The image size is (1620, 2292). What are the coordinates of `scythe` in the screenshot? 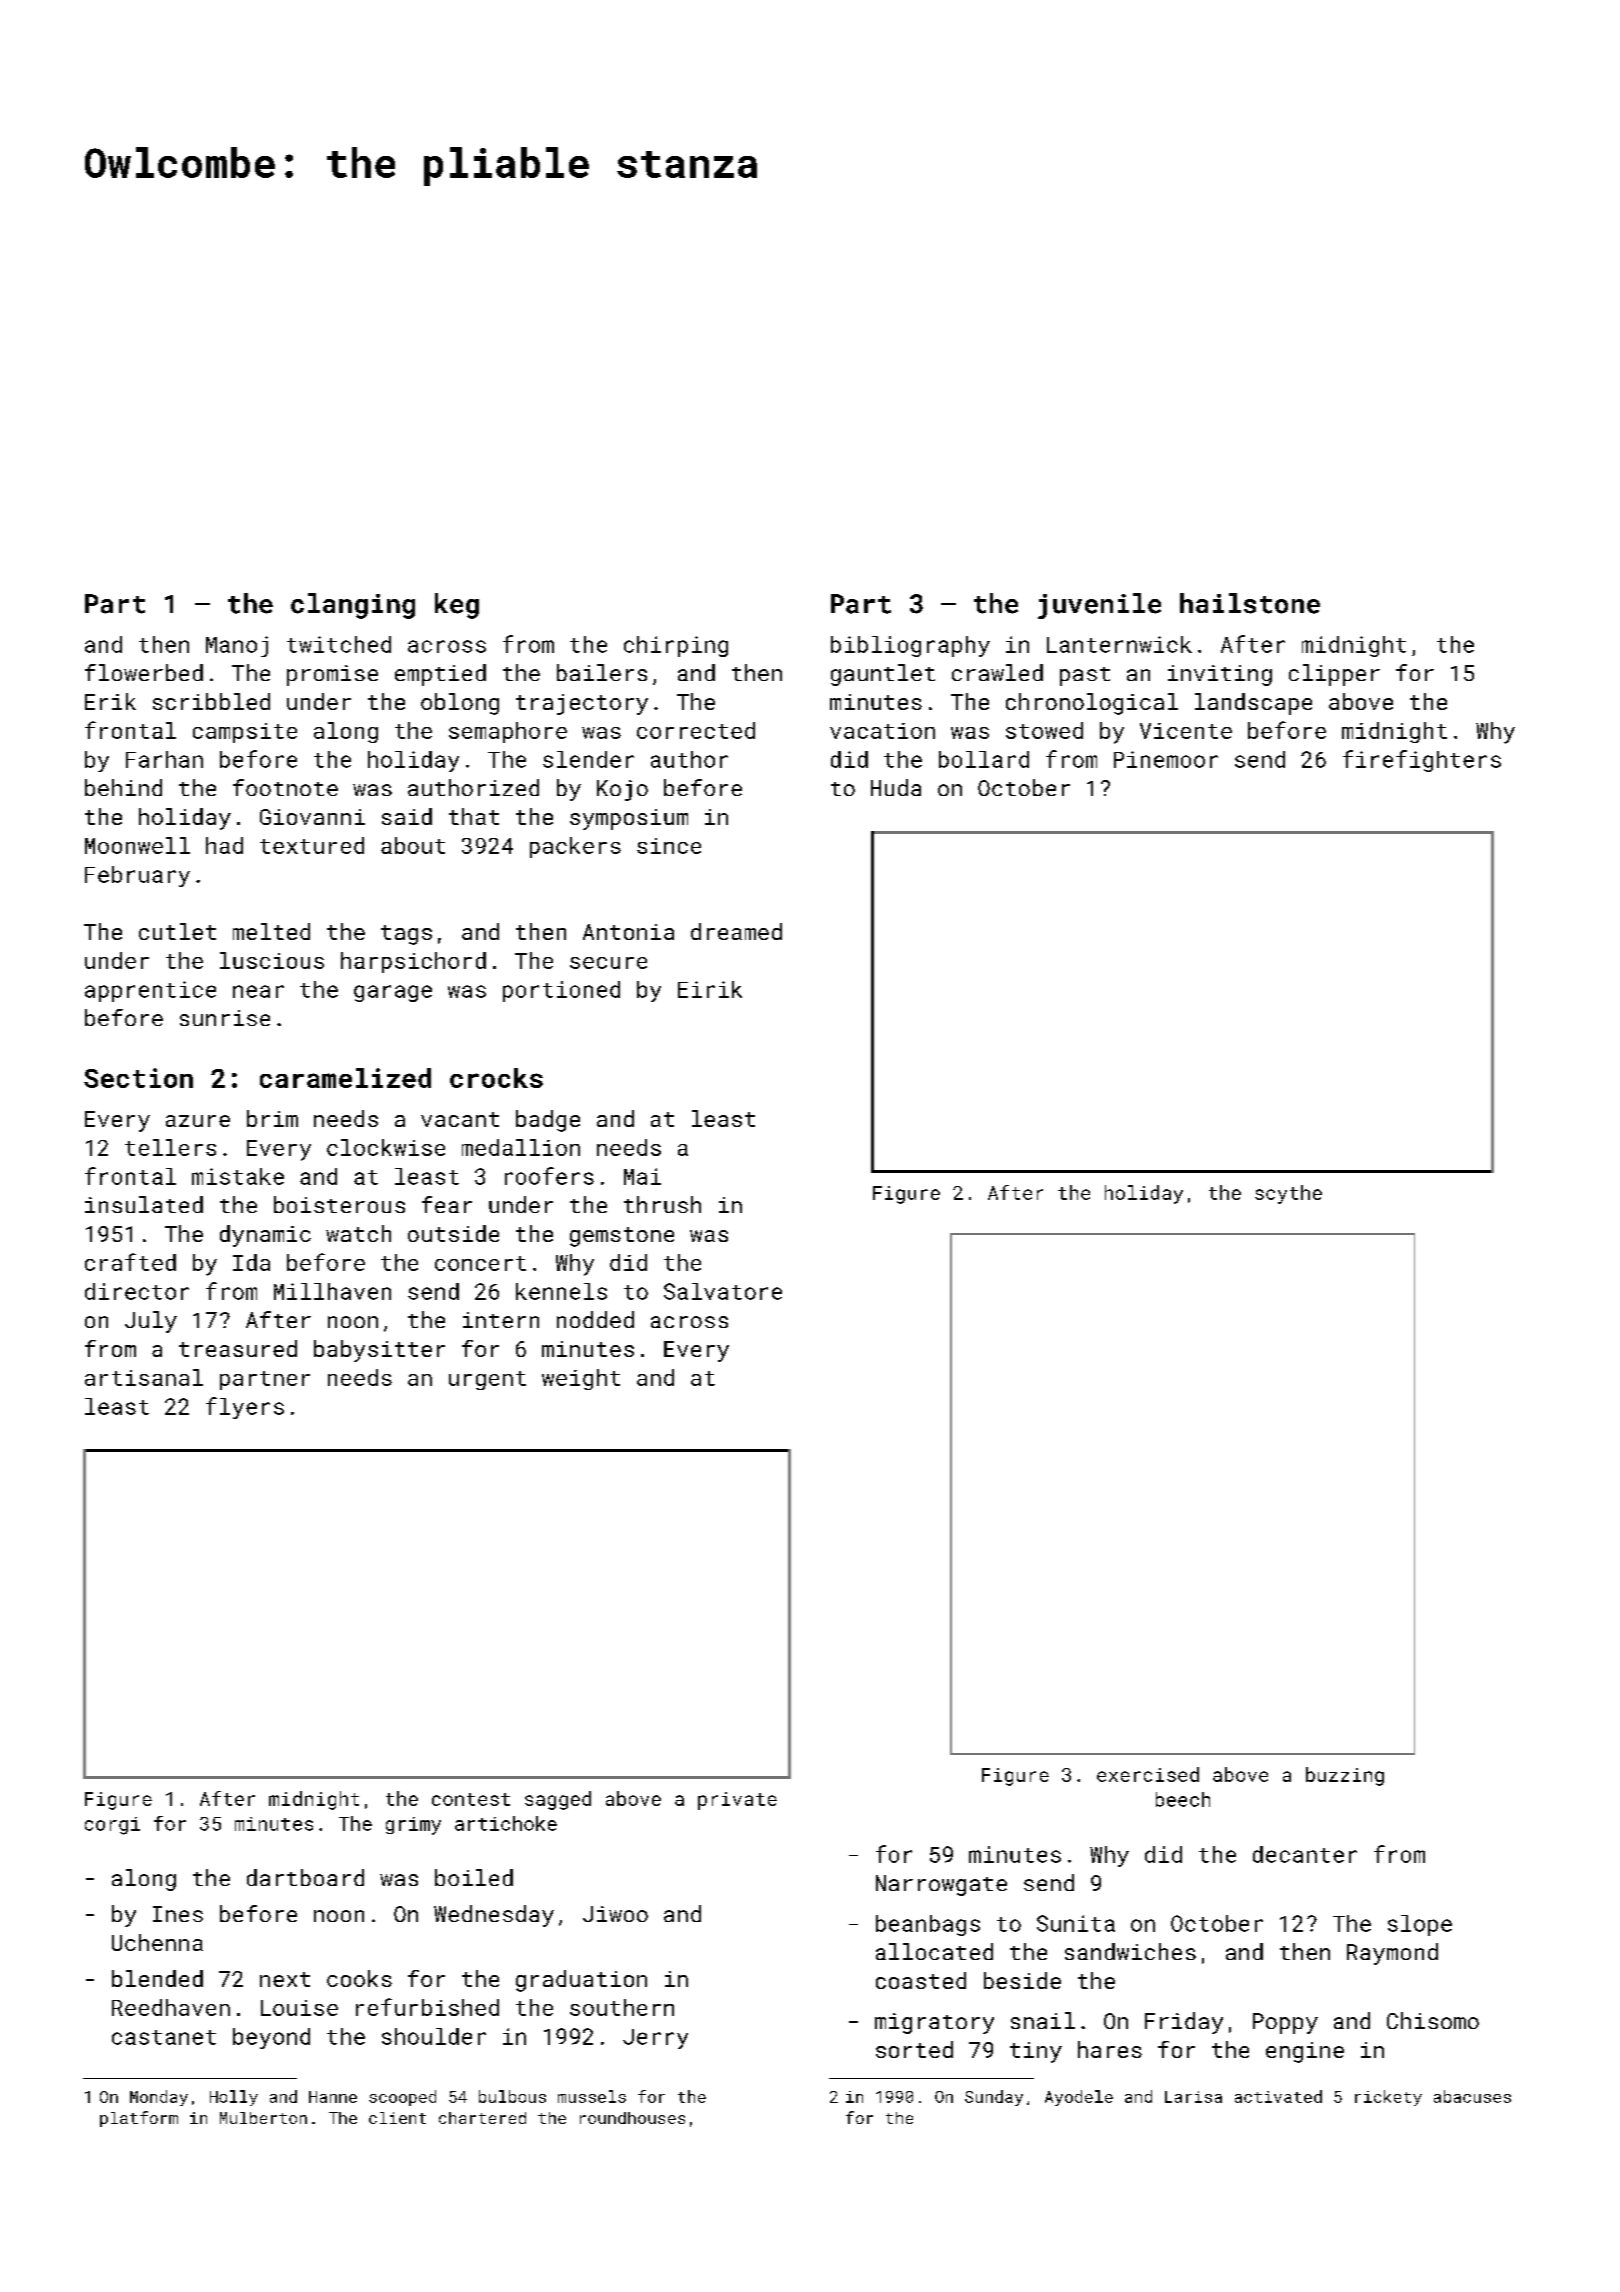 It's located at (1288, 1194).
